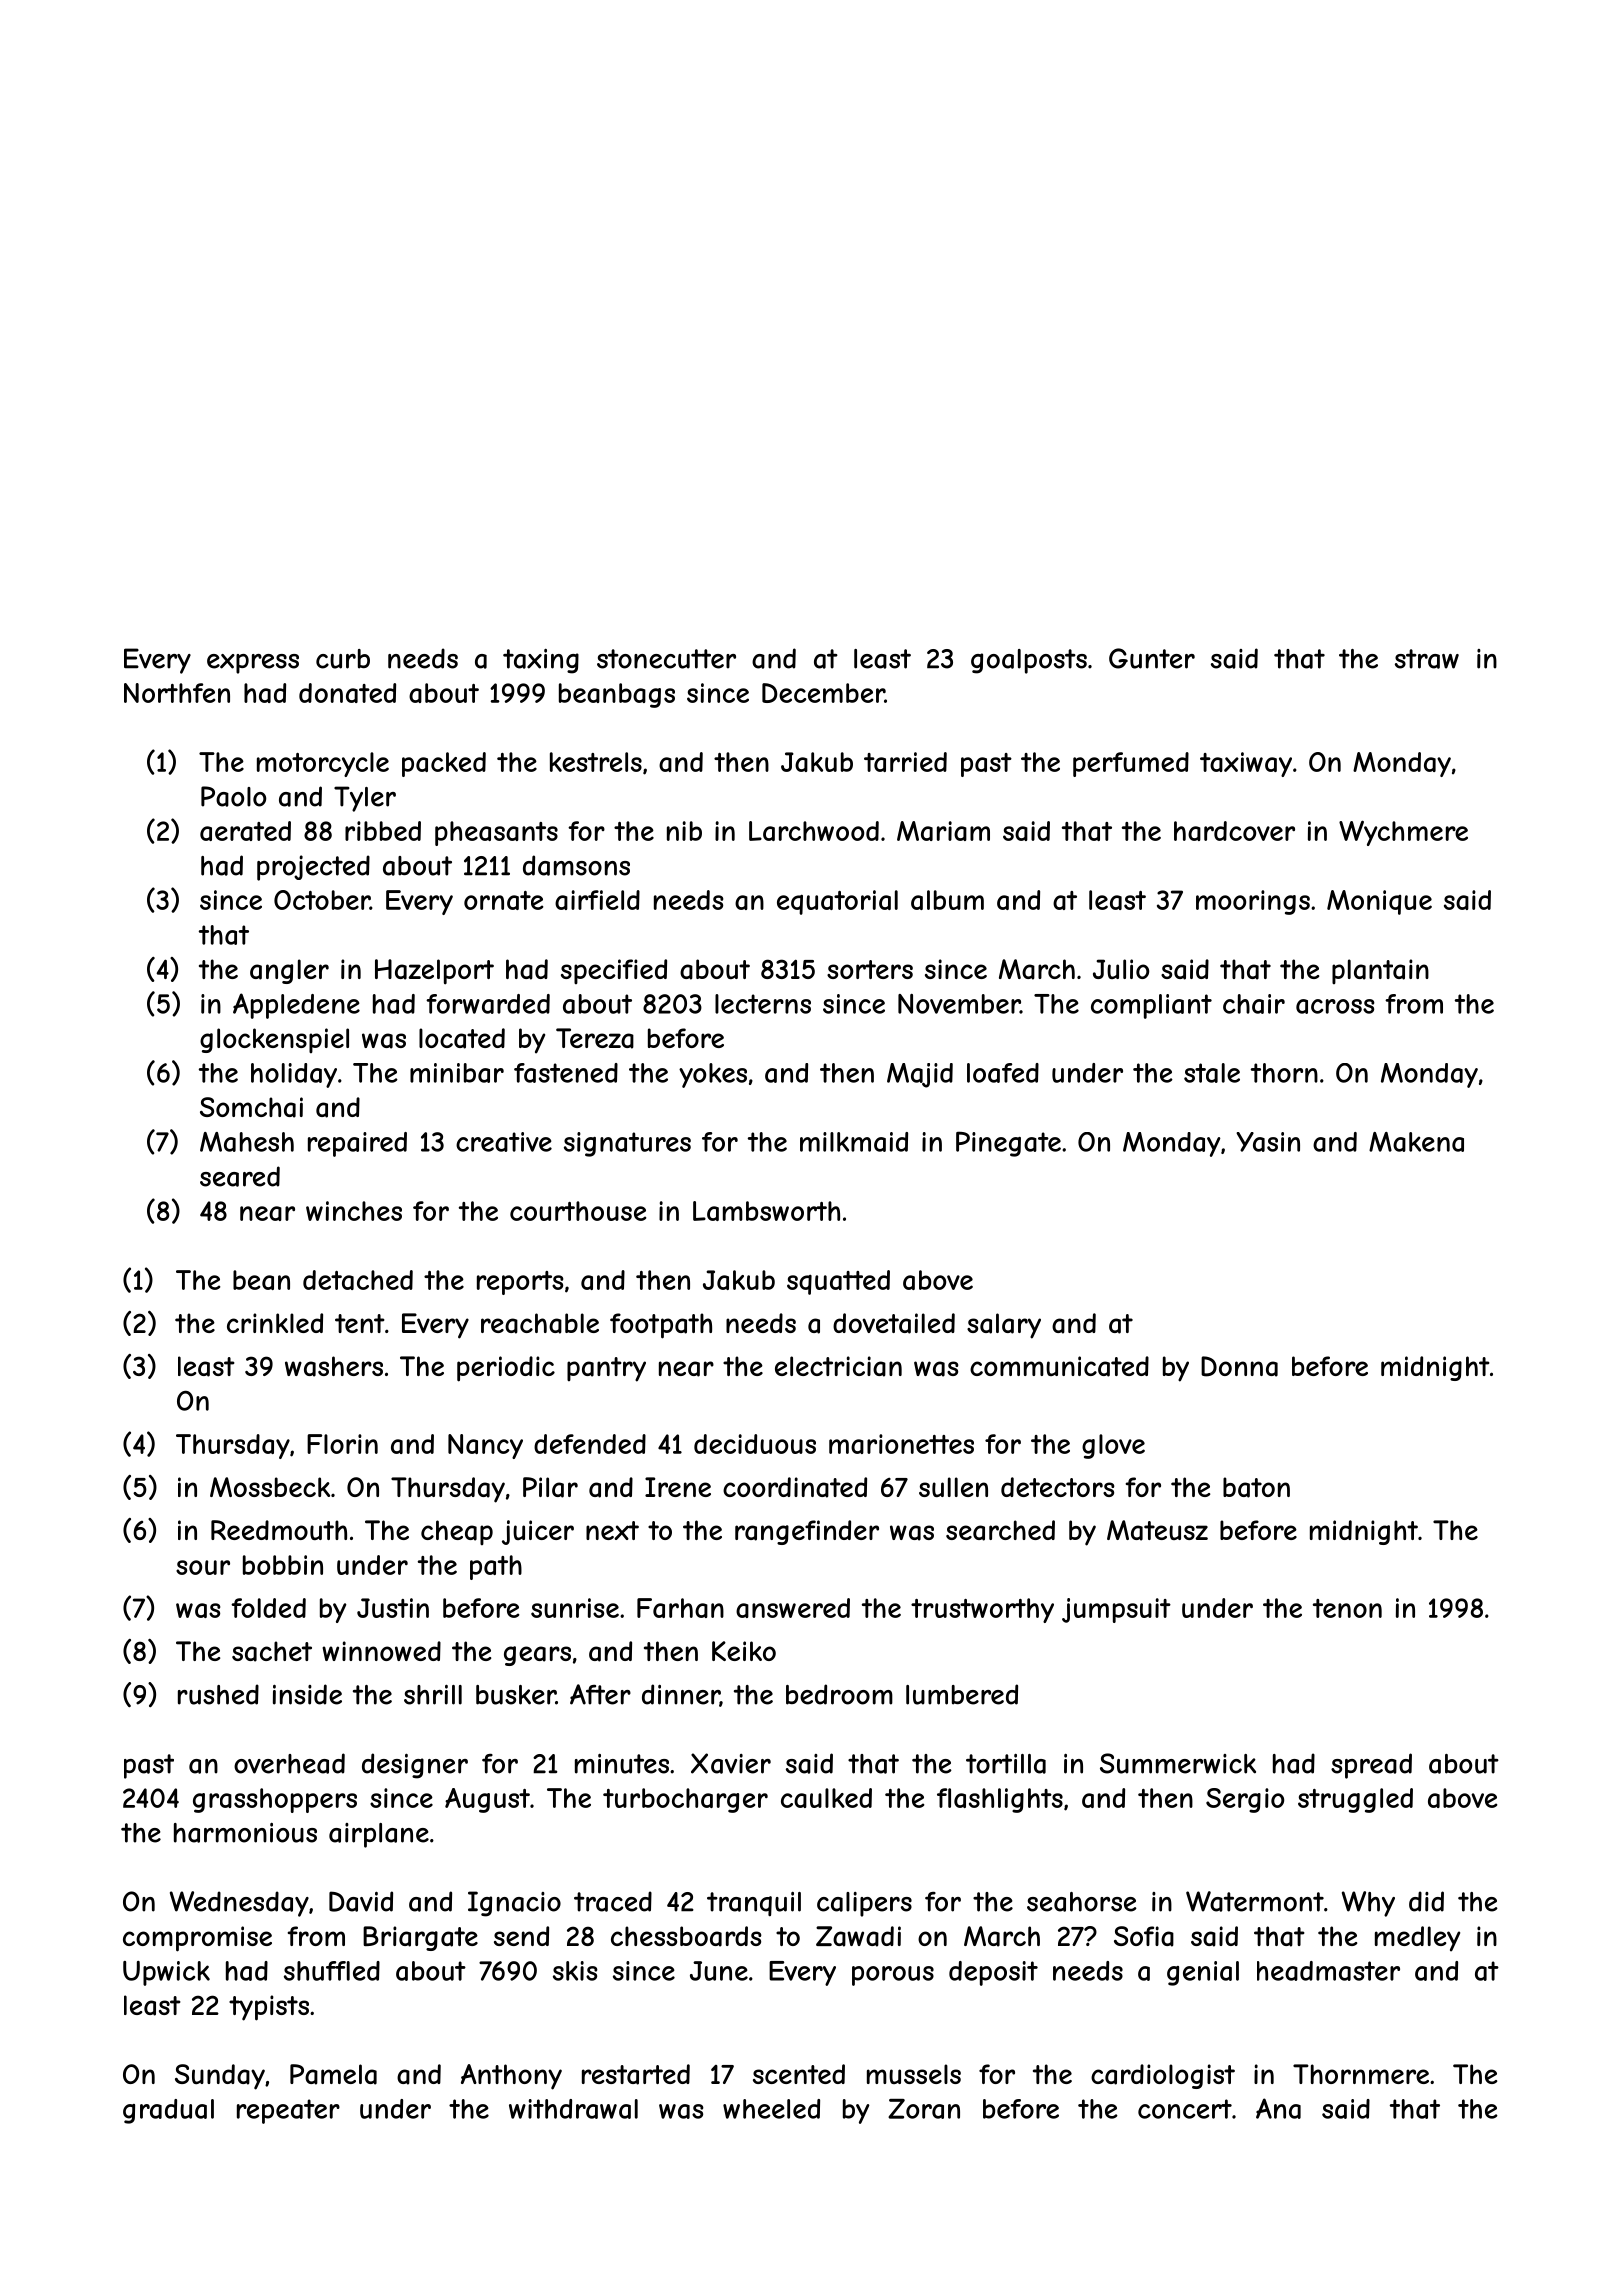  I want to click on electrician, so click(838, 1366).
